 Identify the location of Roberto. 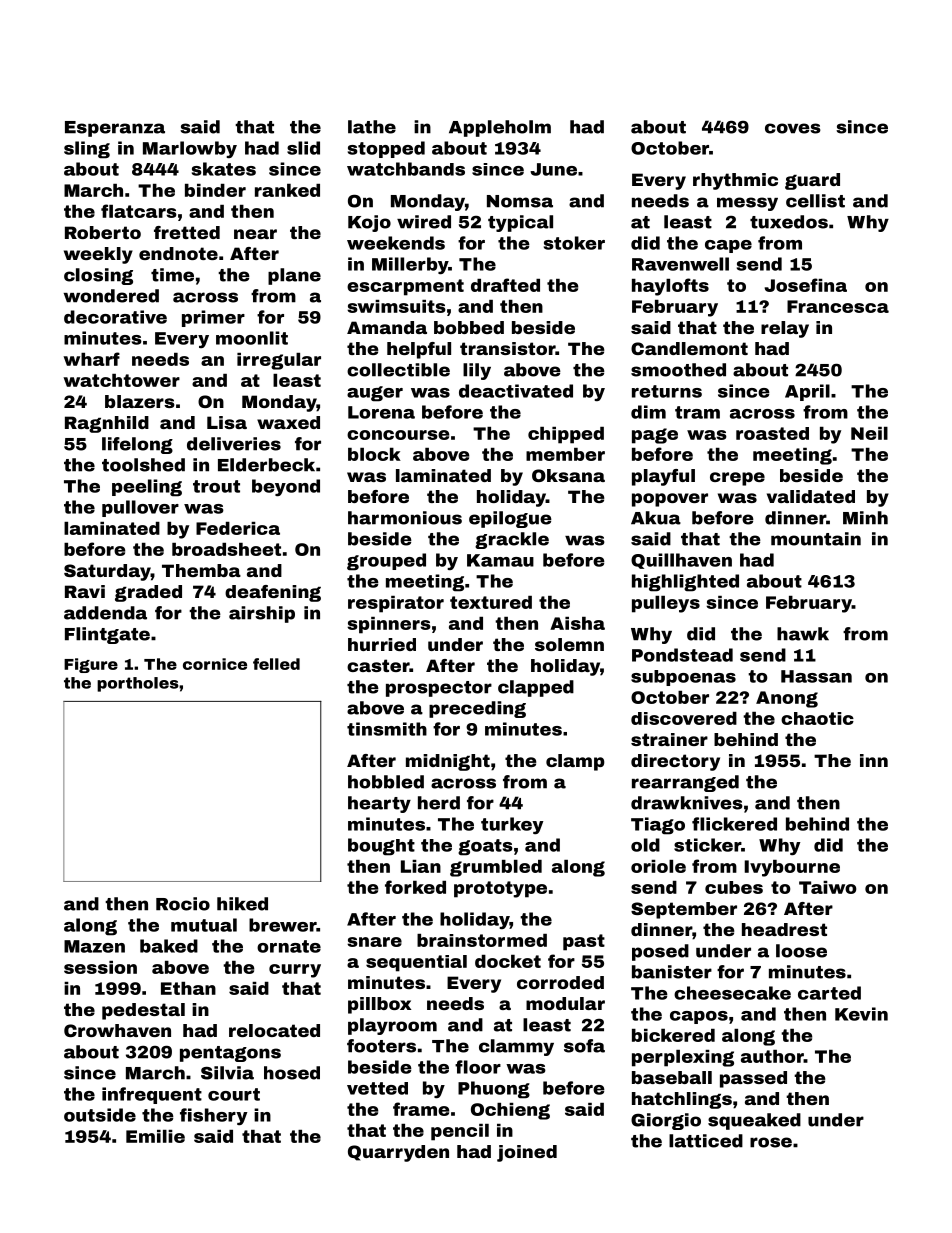
(103, 232).
